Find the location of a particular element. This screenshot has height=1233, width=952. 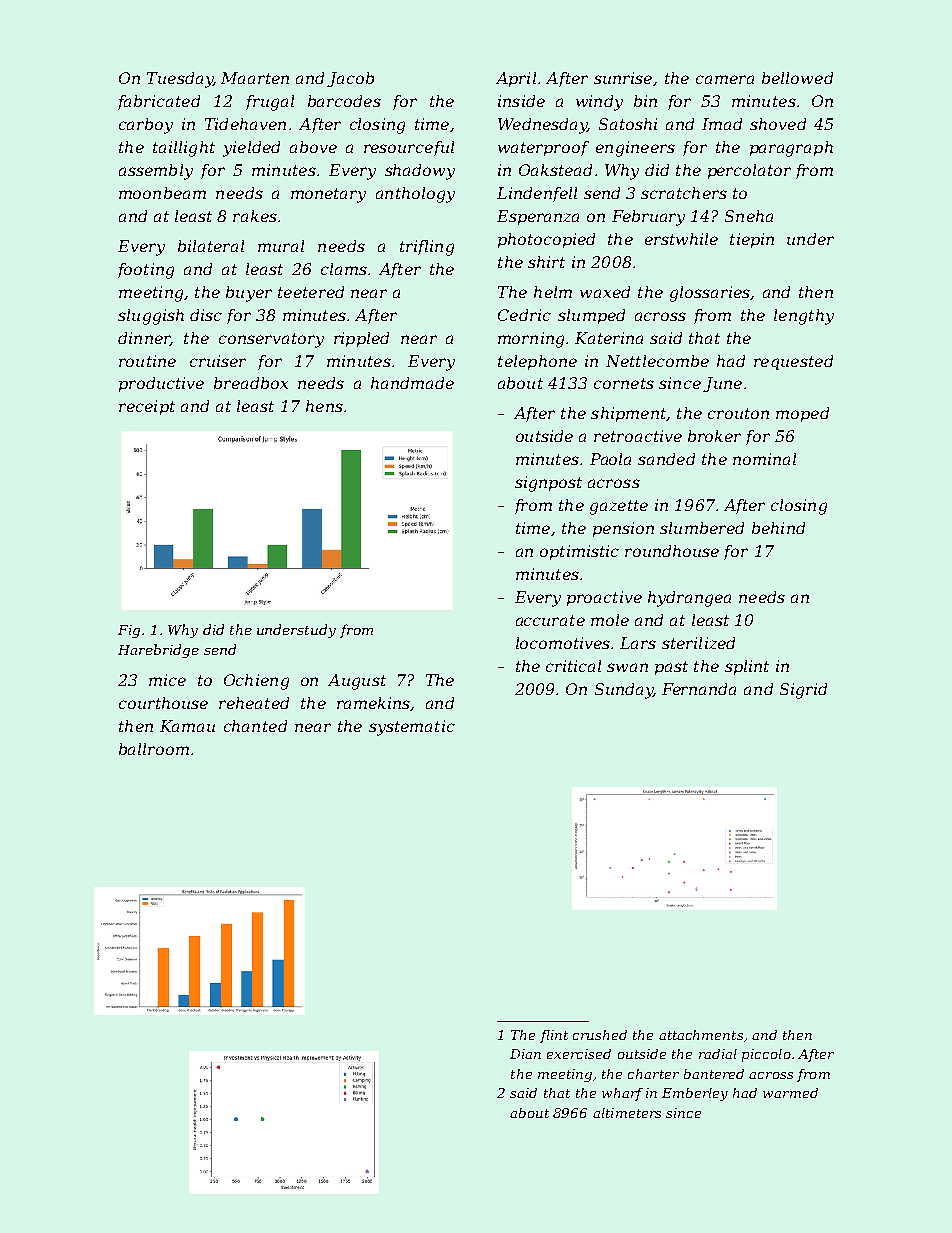

mural is located at coordinates (281, 246).
